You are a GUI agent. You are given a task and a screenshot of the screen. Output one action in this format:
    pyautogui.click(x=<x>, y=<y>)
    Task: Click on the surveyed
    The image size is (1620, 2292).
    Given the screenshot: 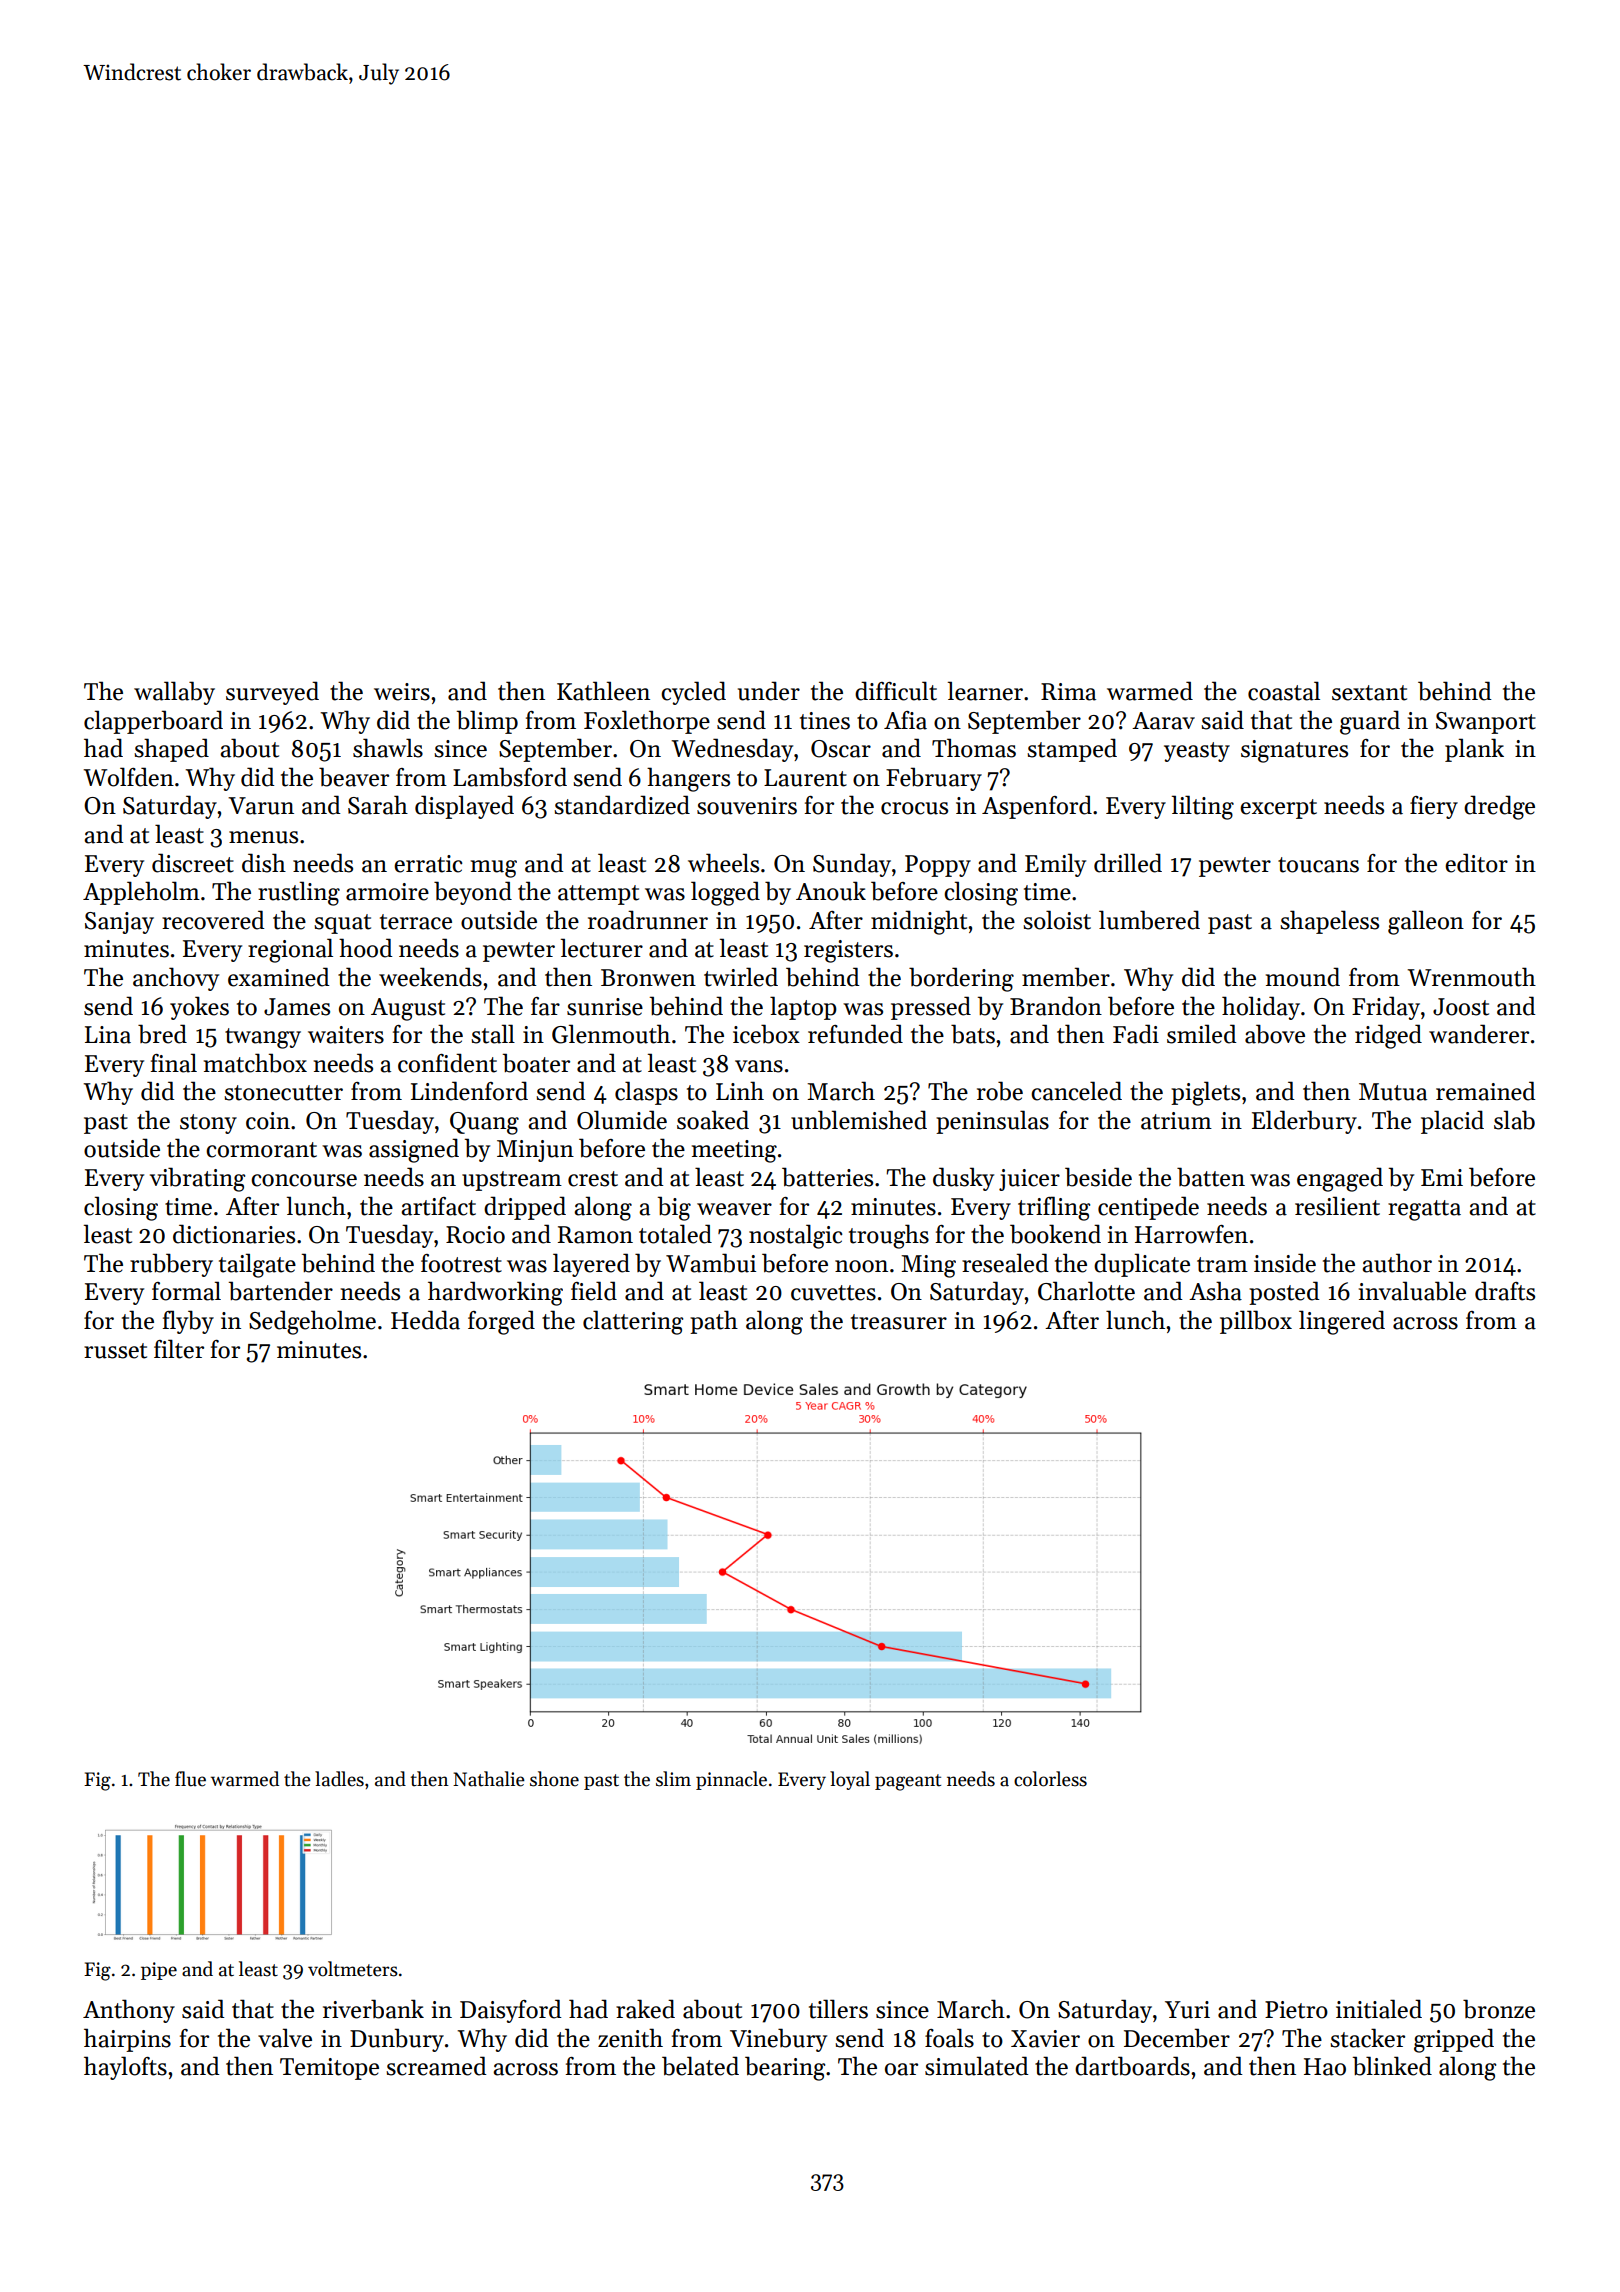 What is the action you would take?
    pyautogui.click(x=272, y=693)
